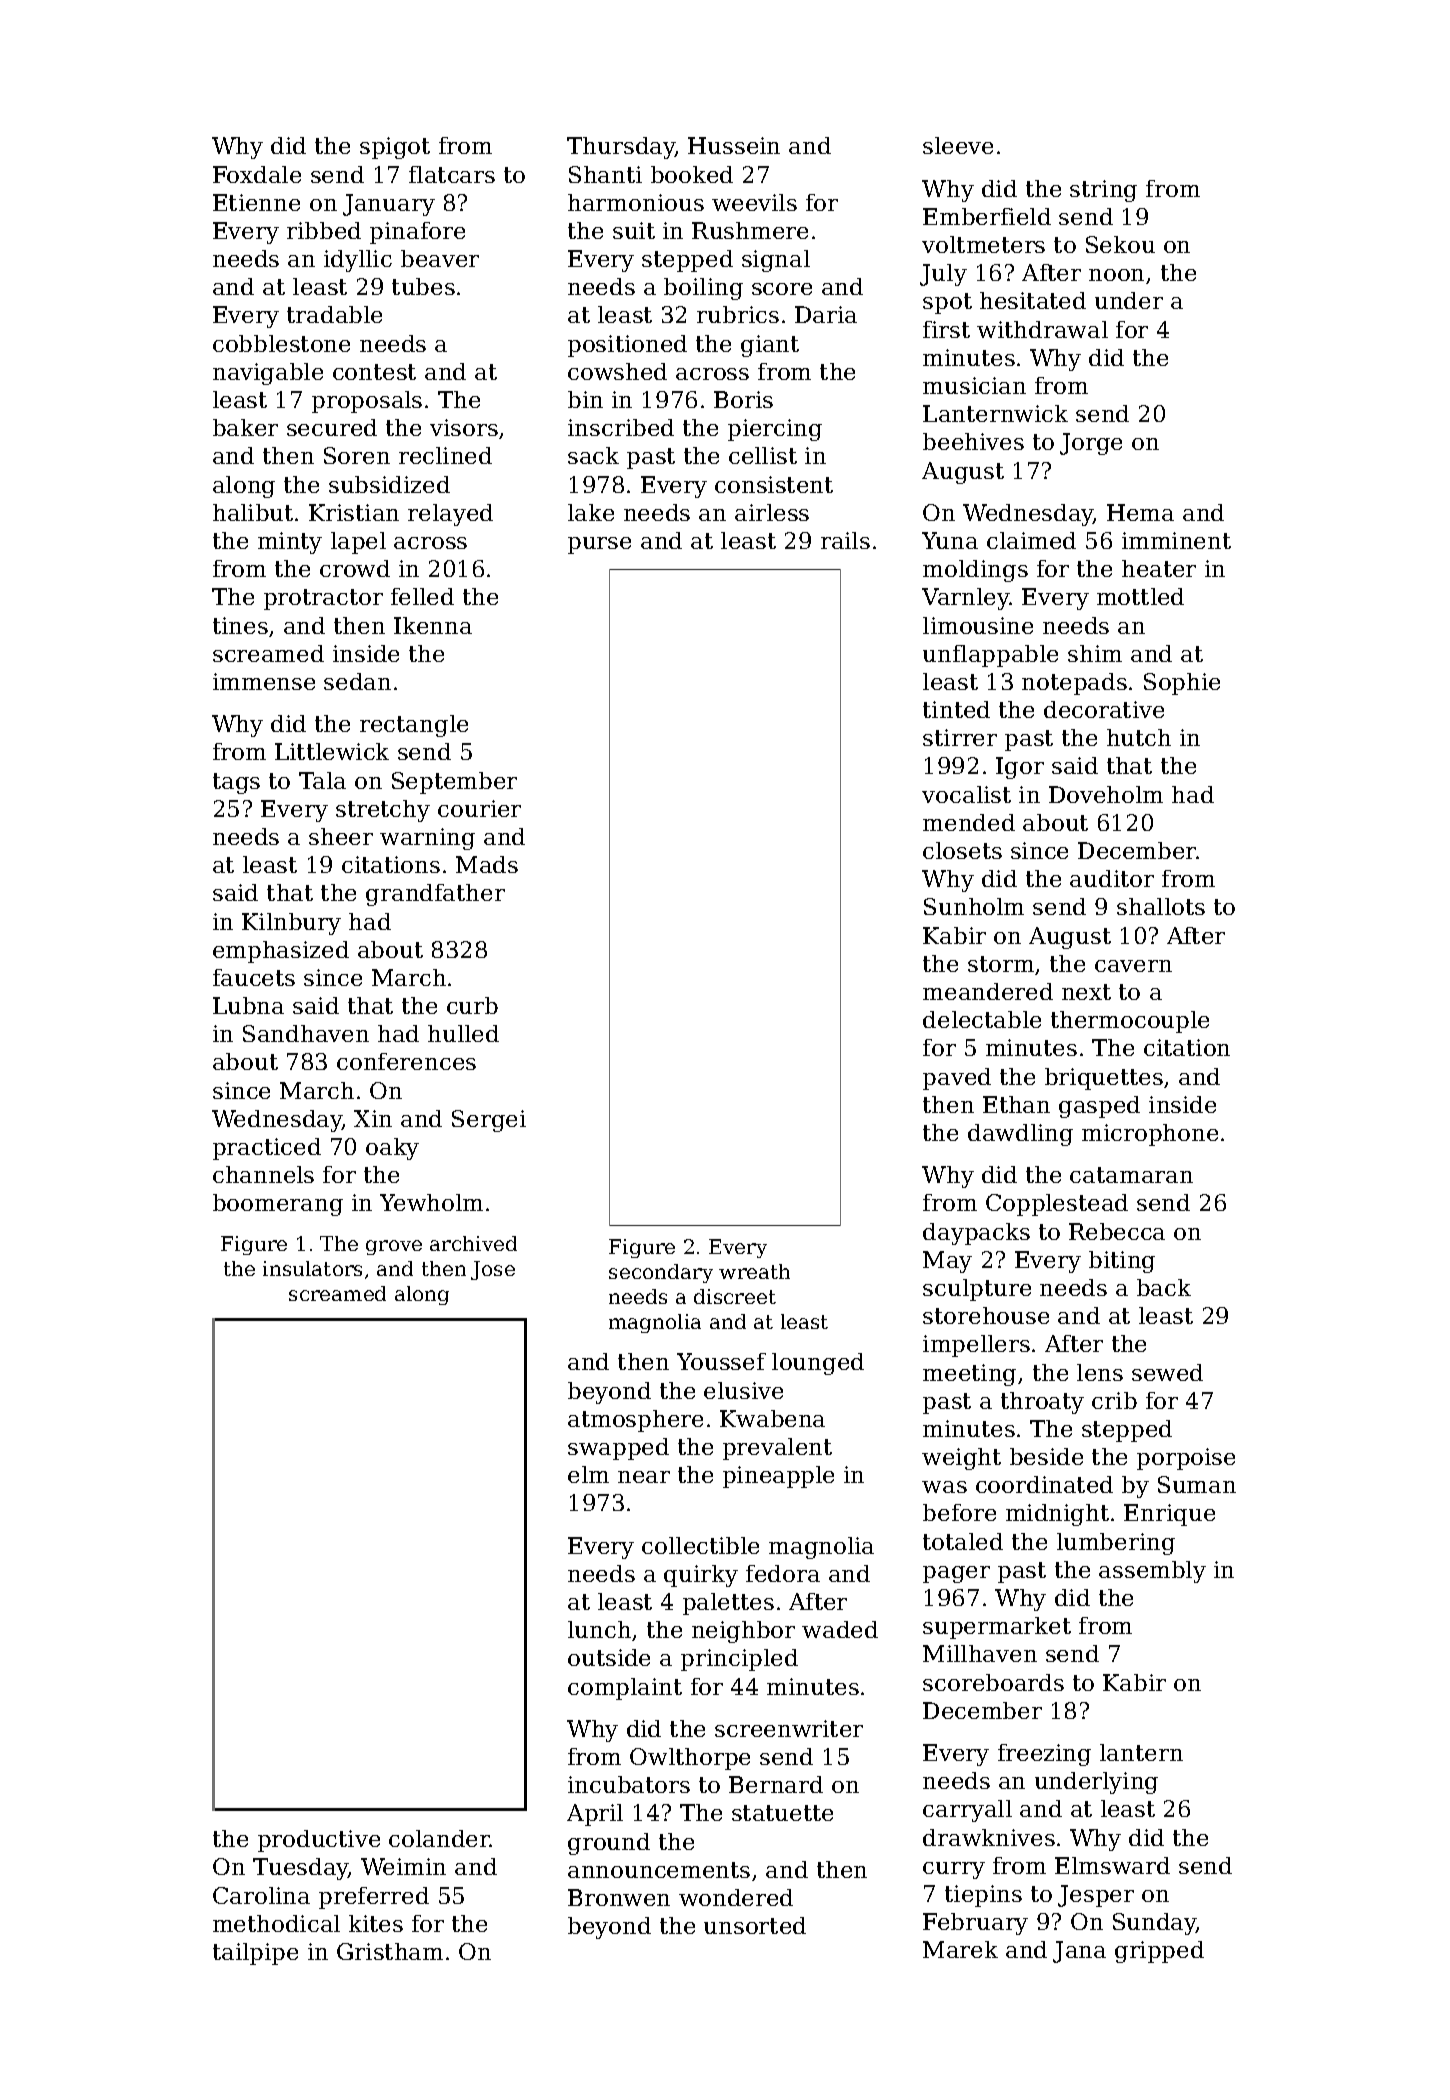 The height and width of the screenshot is (2100, 1450). Describe the element at coordinates (357, 681) in the screenshot. I see `sedan` at that location.
